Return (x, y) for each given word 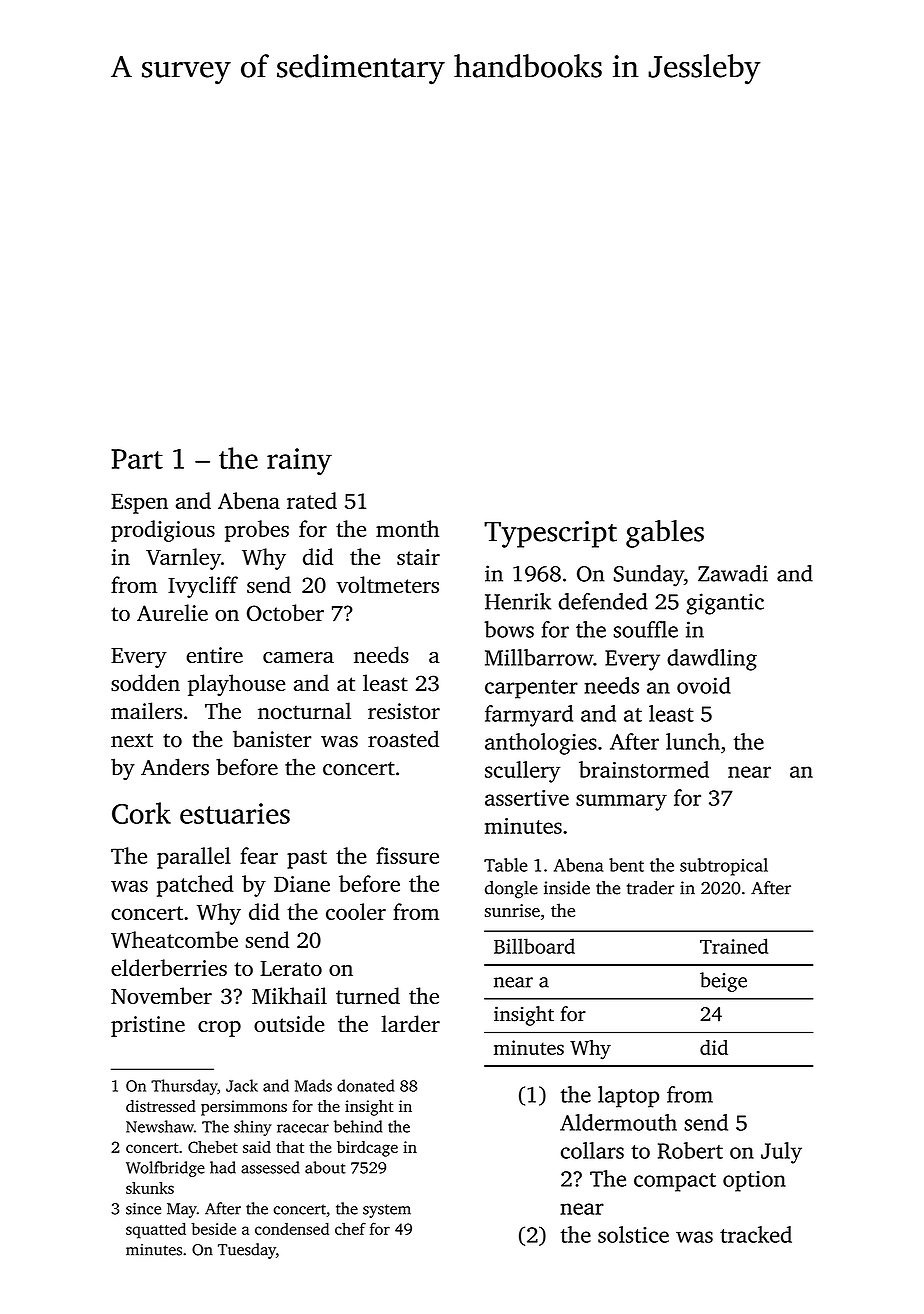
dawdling (712, 660)
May (182, 1210)
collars (592, 1150)
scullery (522, 772)
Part (137, 459)
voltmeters (387, 584)
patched (195, 886)
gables (665, 534)
